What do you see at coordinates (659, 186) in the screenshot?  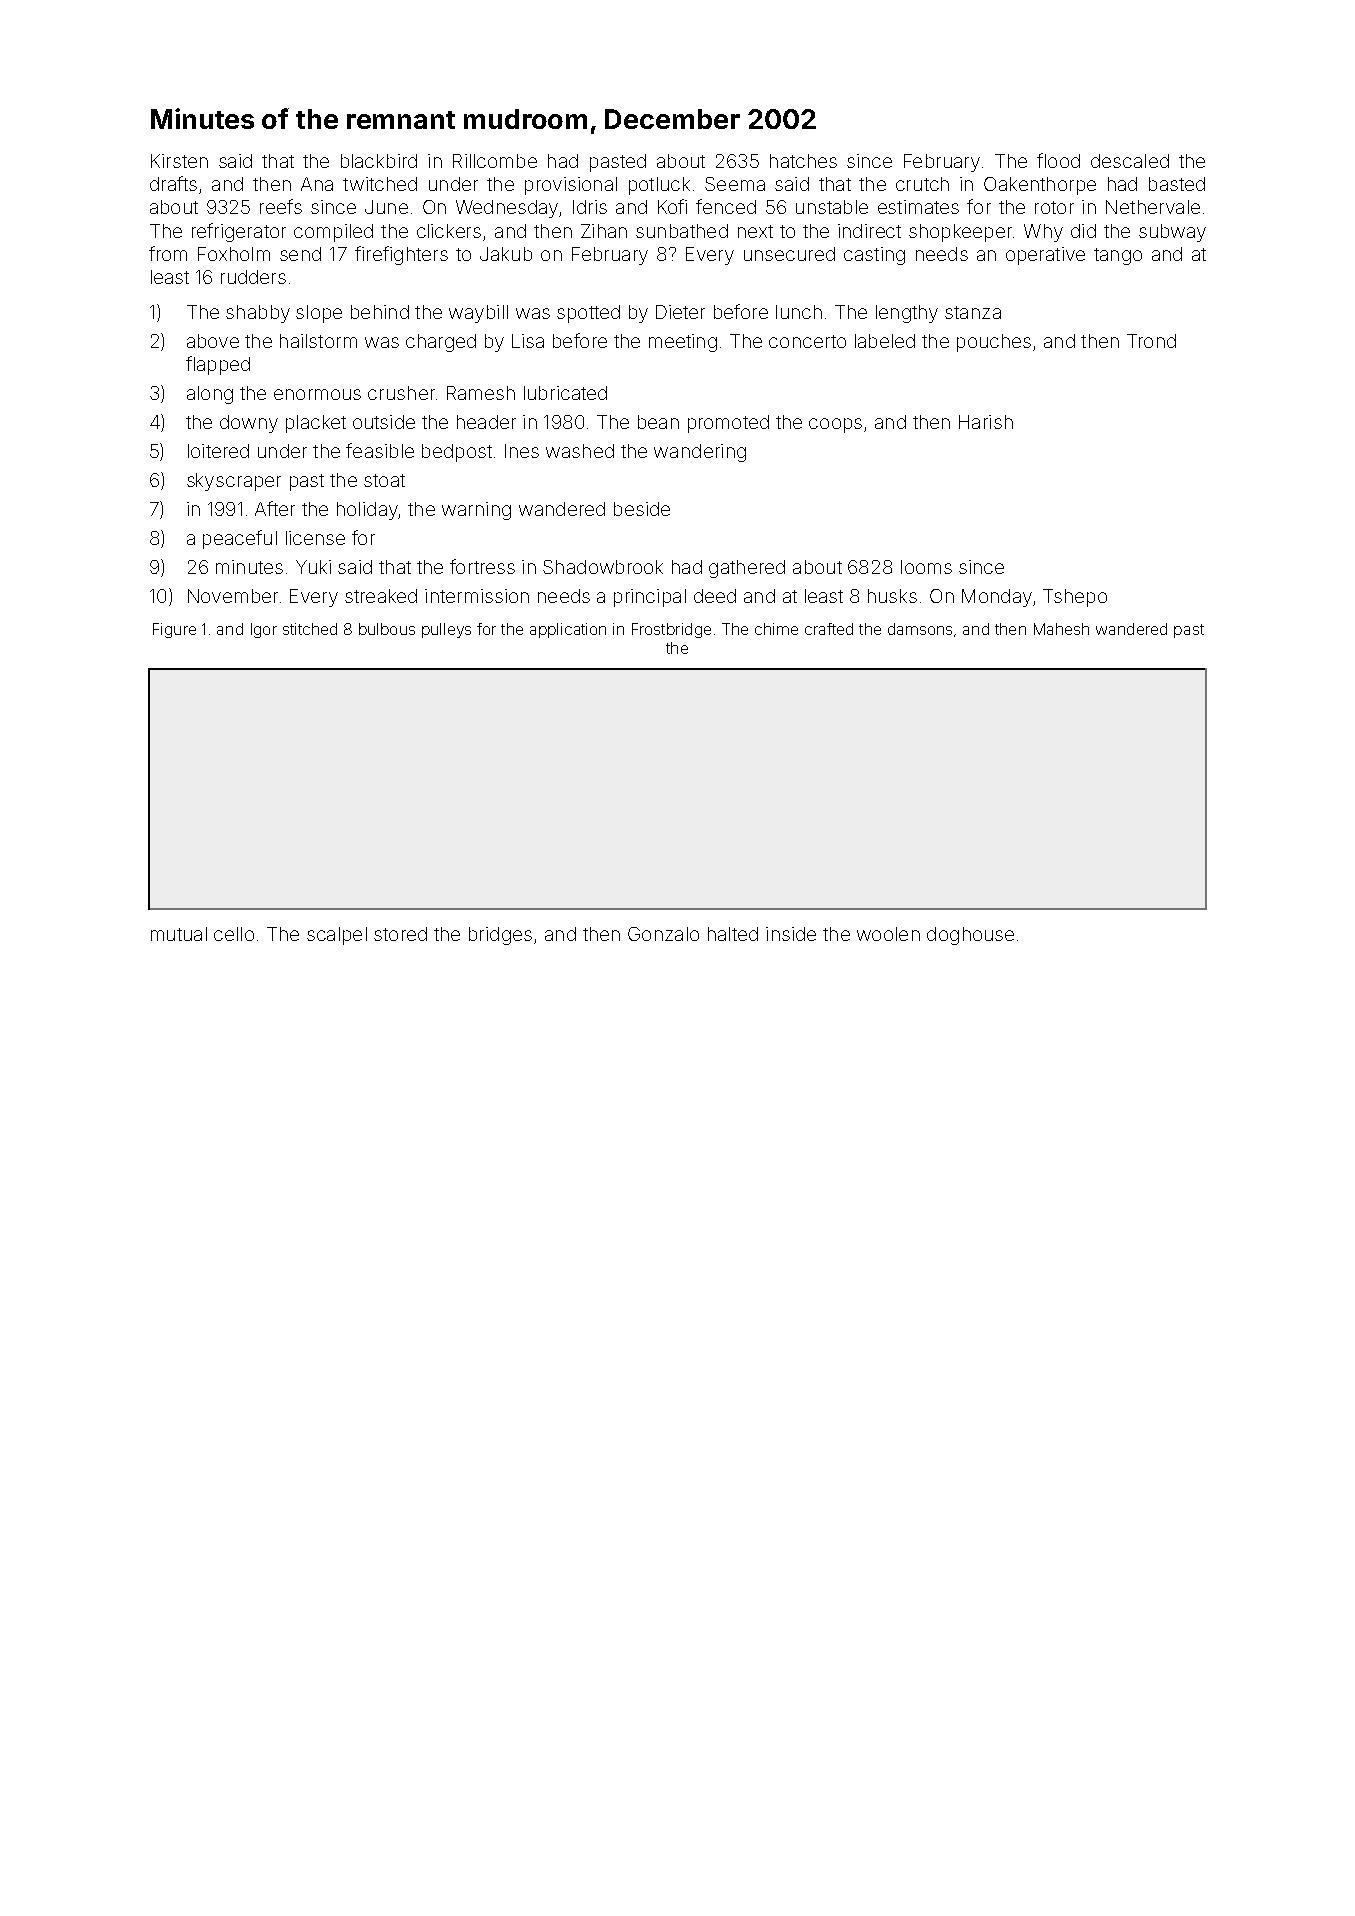 I see `potluck` at bounding box center [659, 186].
